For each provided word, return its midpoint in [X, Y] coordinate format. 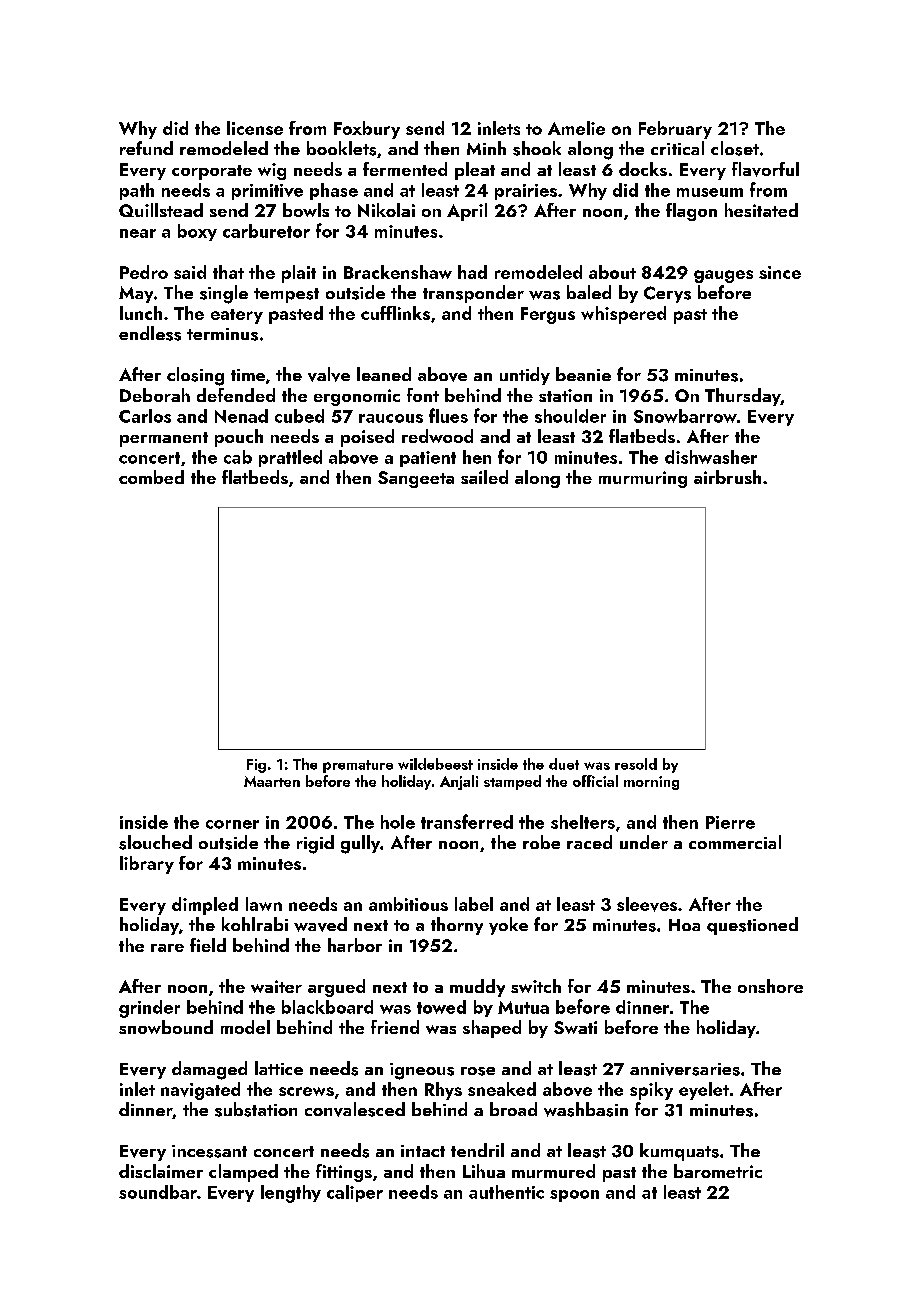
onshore [770, 986]
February [675, 130]
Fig [256, 766]
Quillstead [161, 210]
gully [360, 844]
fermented [405, 169]
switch [536, 986]
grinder [149, 1009]
